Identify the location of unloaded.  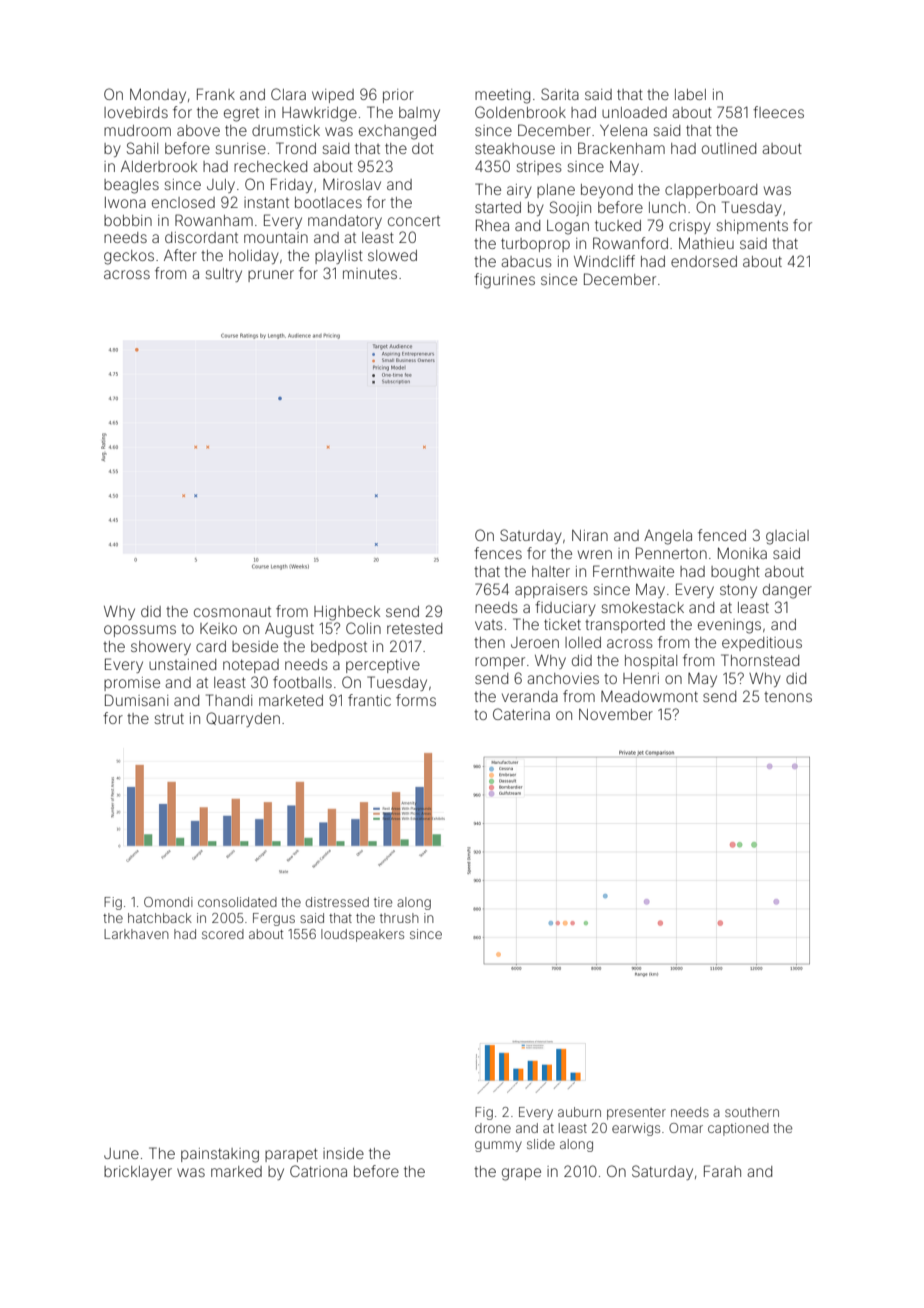
(634, 112).
